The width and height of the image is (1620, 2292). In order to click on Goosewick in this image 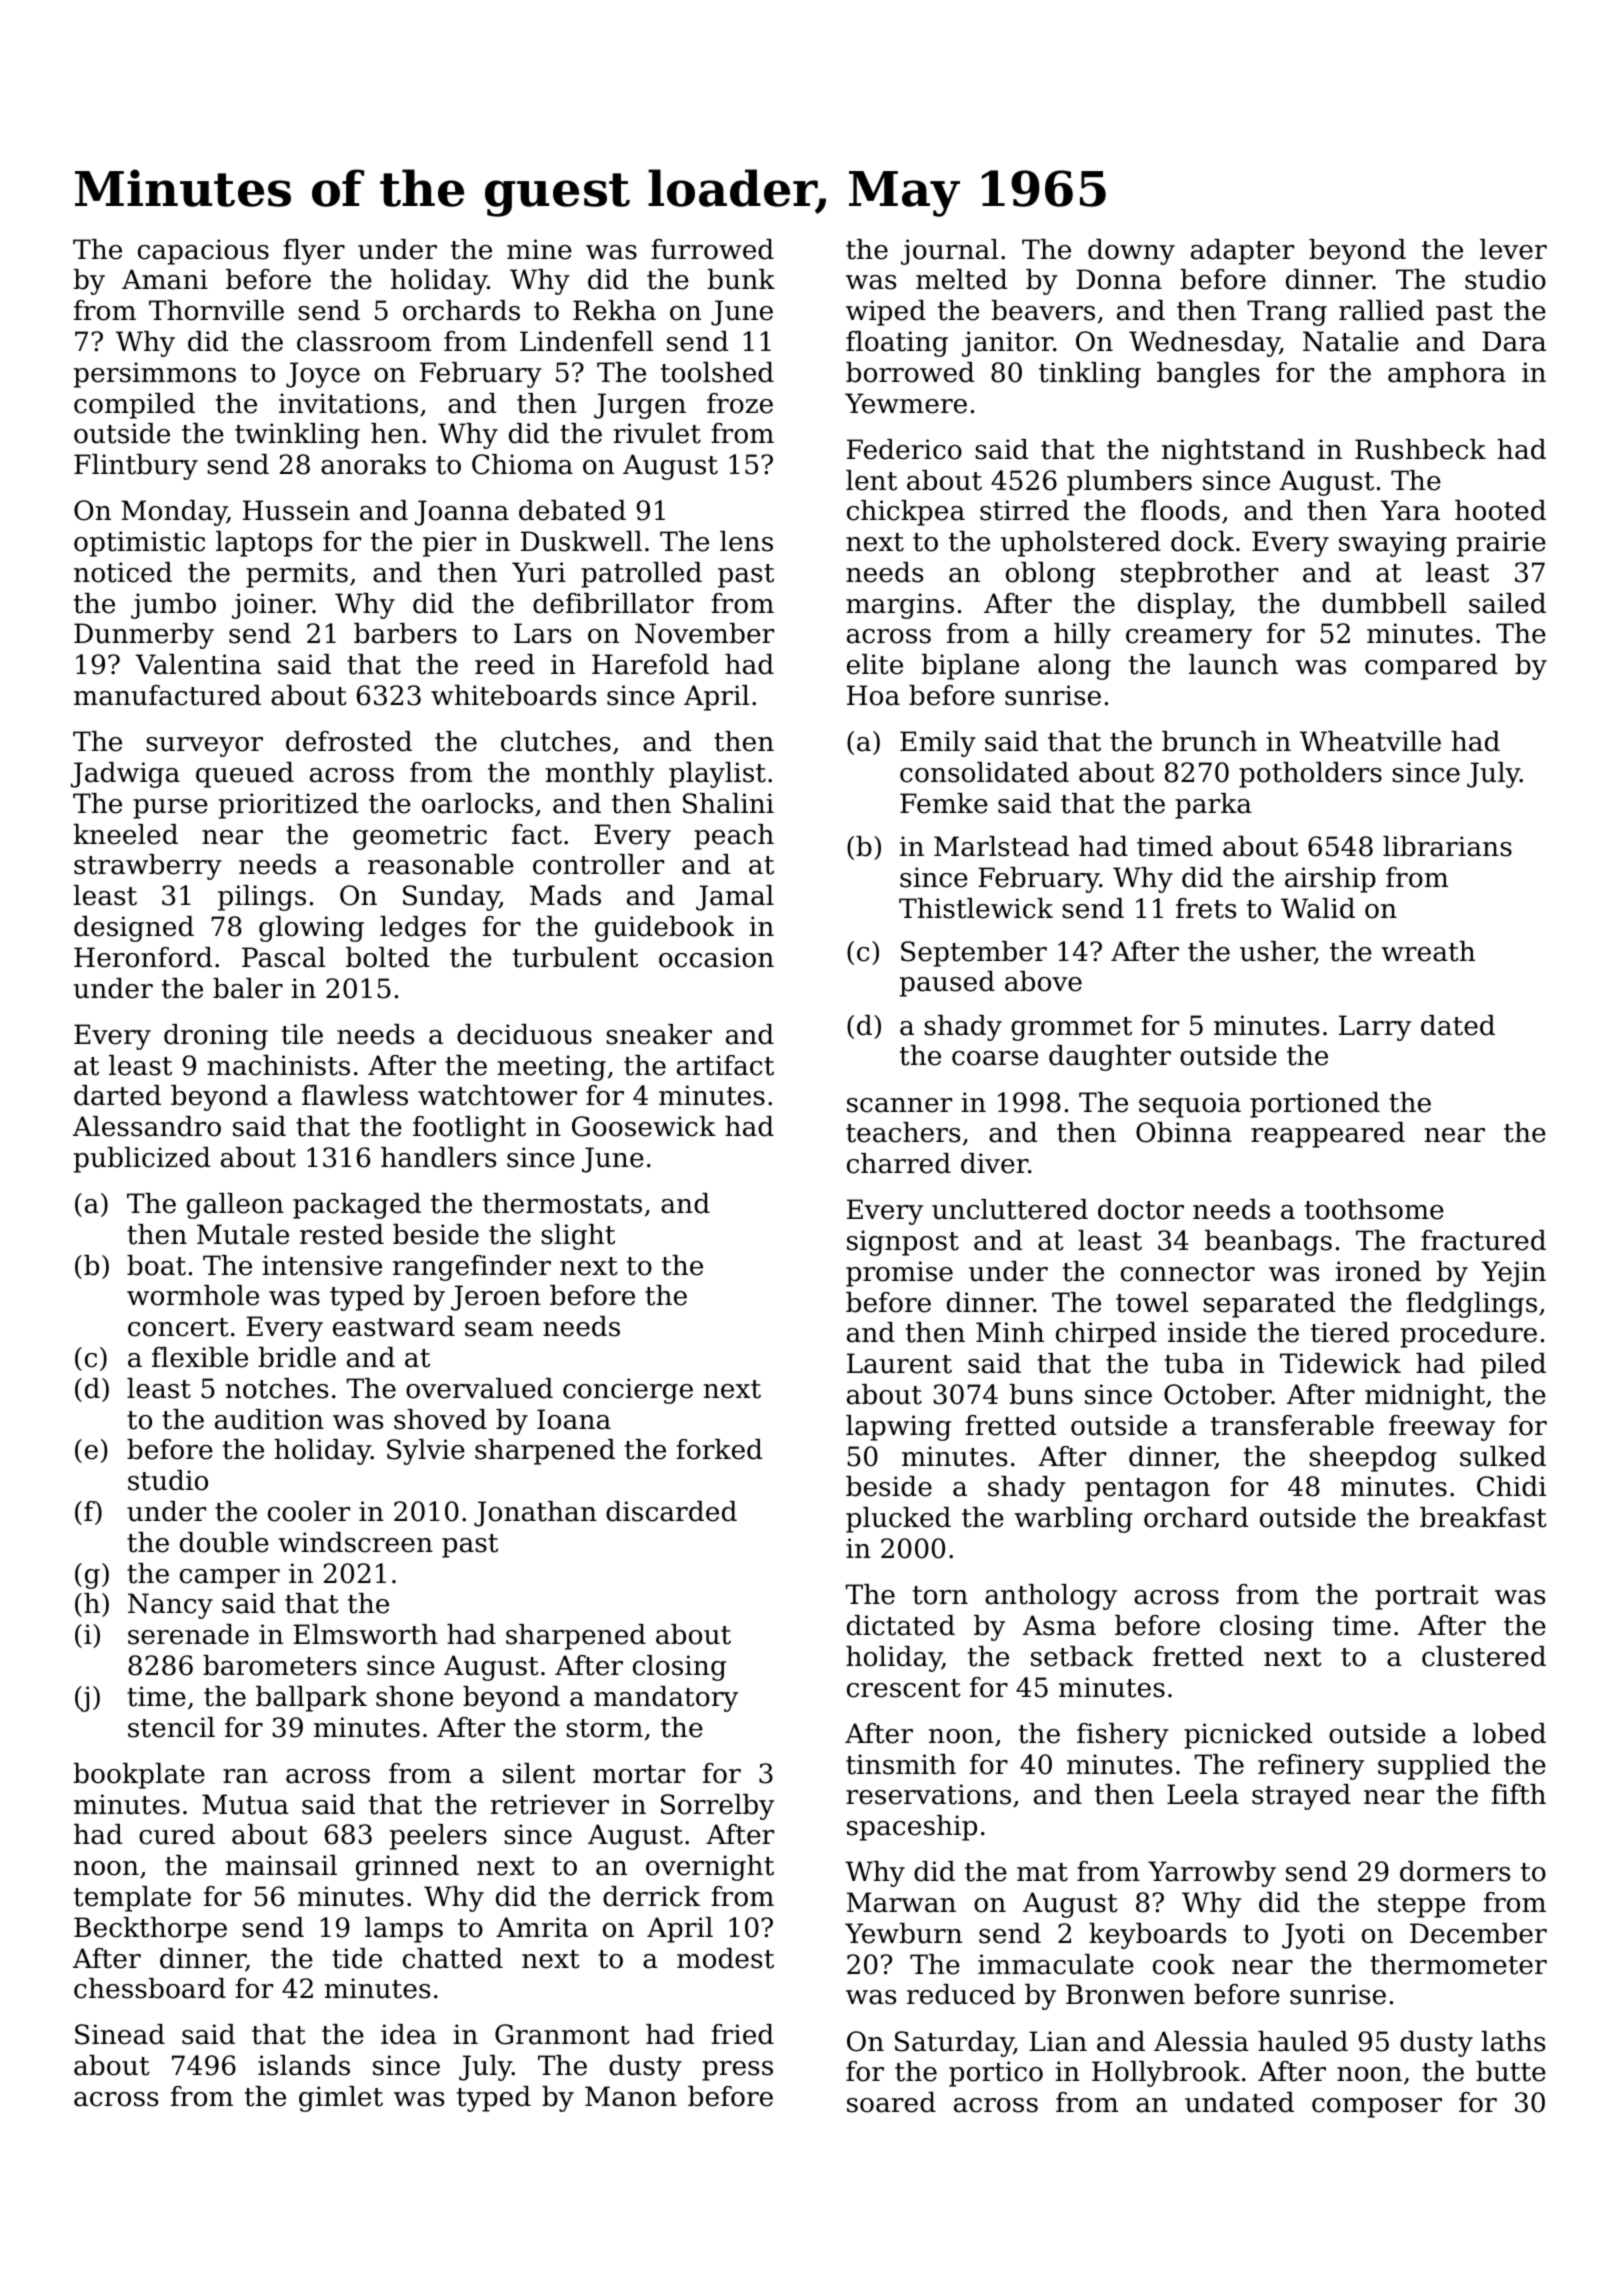, I will do `click(644, 1126)`.
